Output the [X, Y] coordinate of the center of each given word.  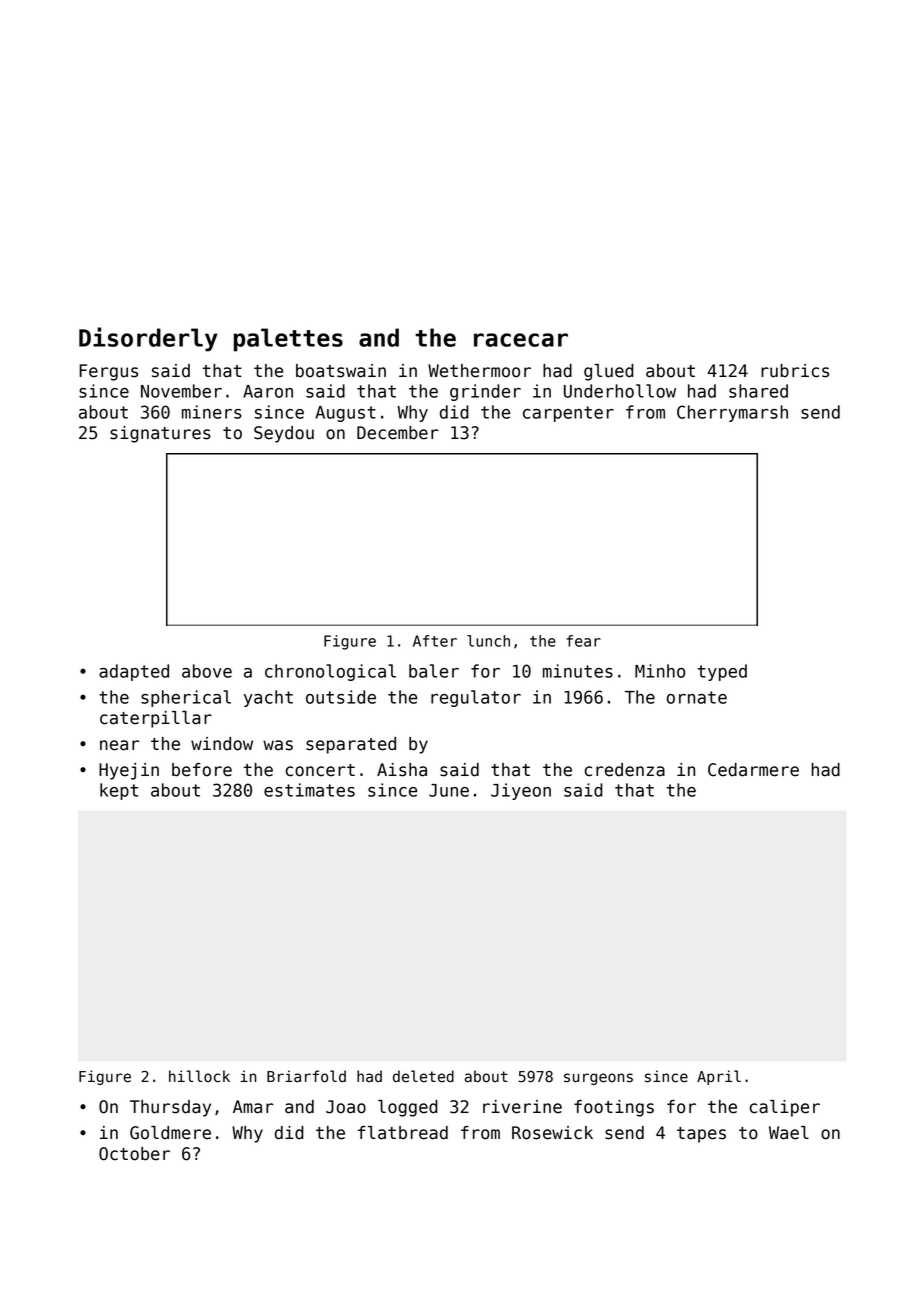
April [719, 1077]
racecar [521, 340]
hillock [199, 1076]
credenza [625, 770]
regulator [476, 698]
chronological [330, 672]
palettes [288, 340]
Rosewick [552, 1133]
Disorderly [148, 339]
